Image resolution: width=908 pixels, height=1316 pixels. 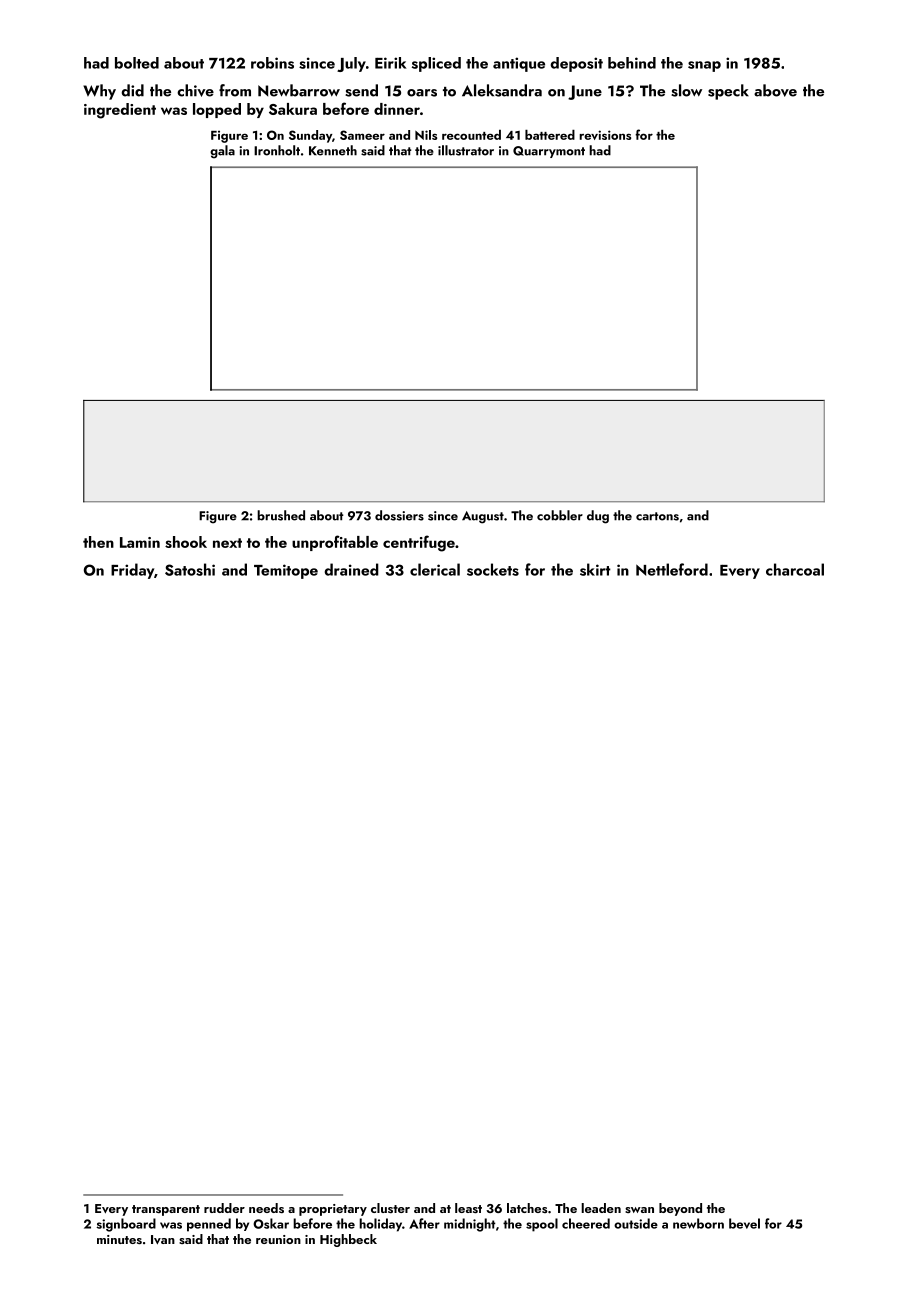 What do you see at coordinates (468, 1208) in the screenshot?
I see `least` at bounding box center [468, 1208].
